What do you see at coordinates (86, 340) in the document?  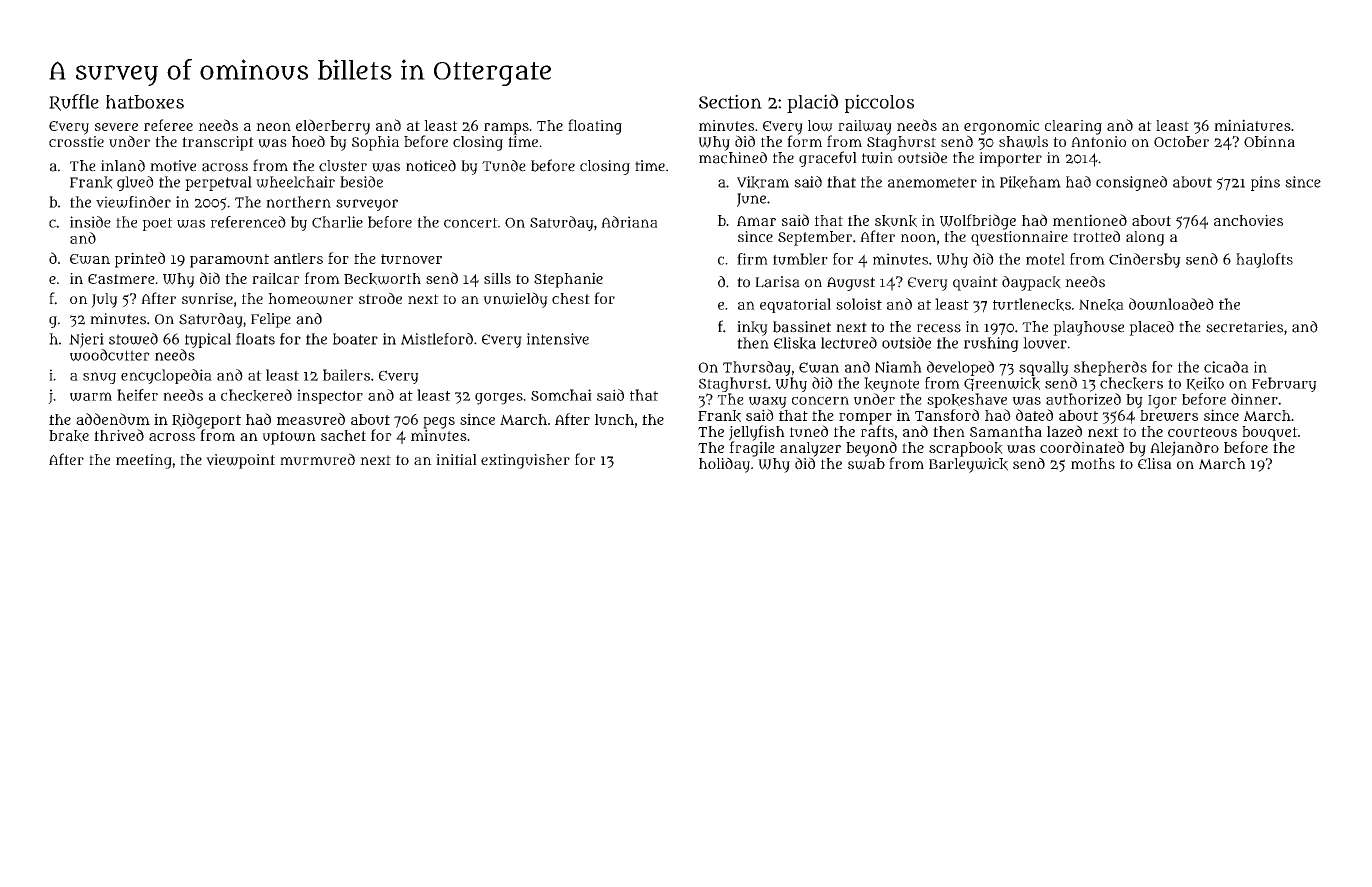 I see `Njeri` at bounding box center [86, 340].
